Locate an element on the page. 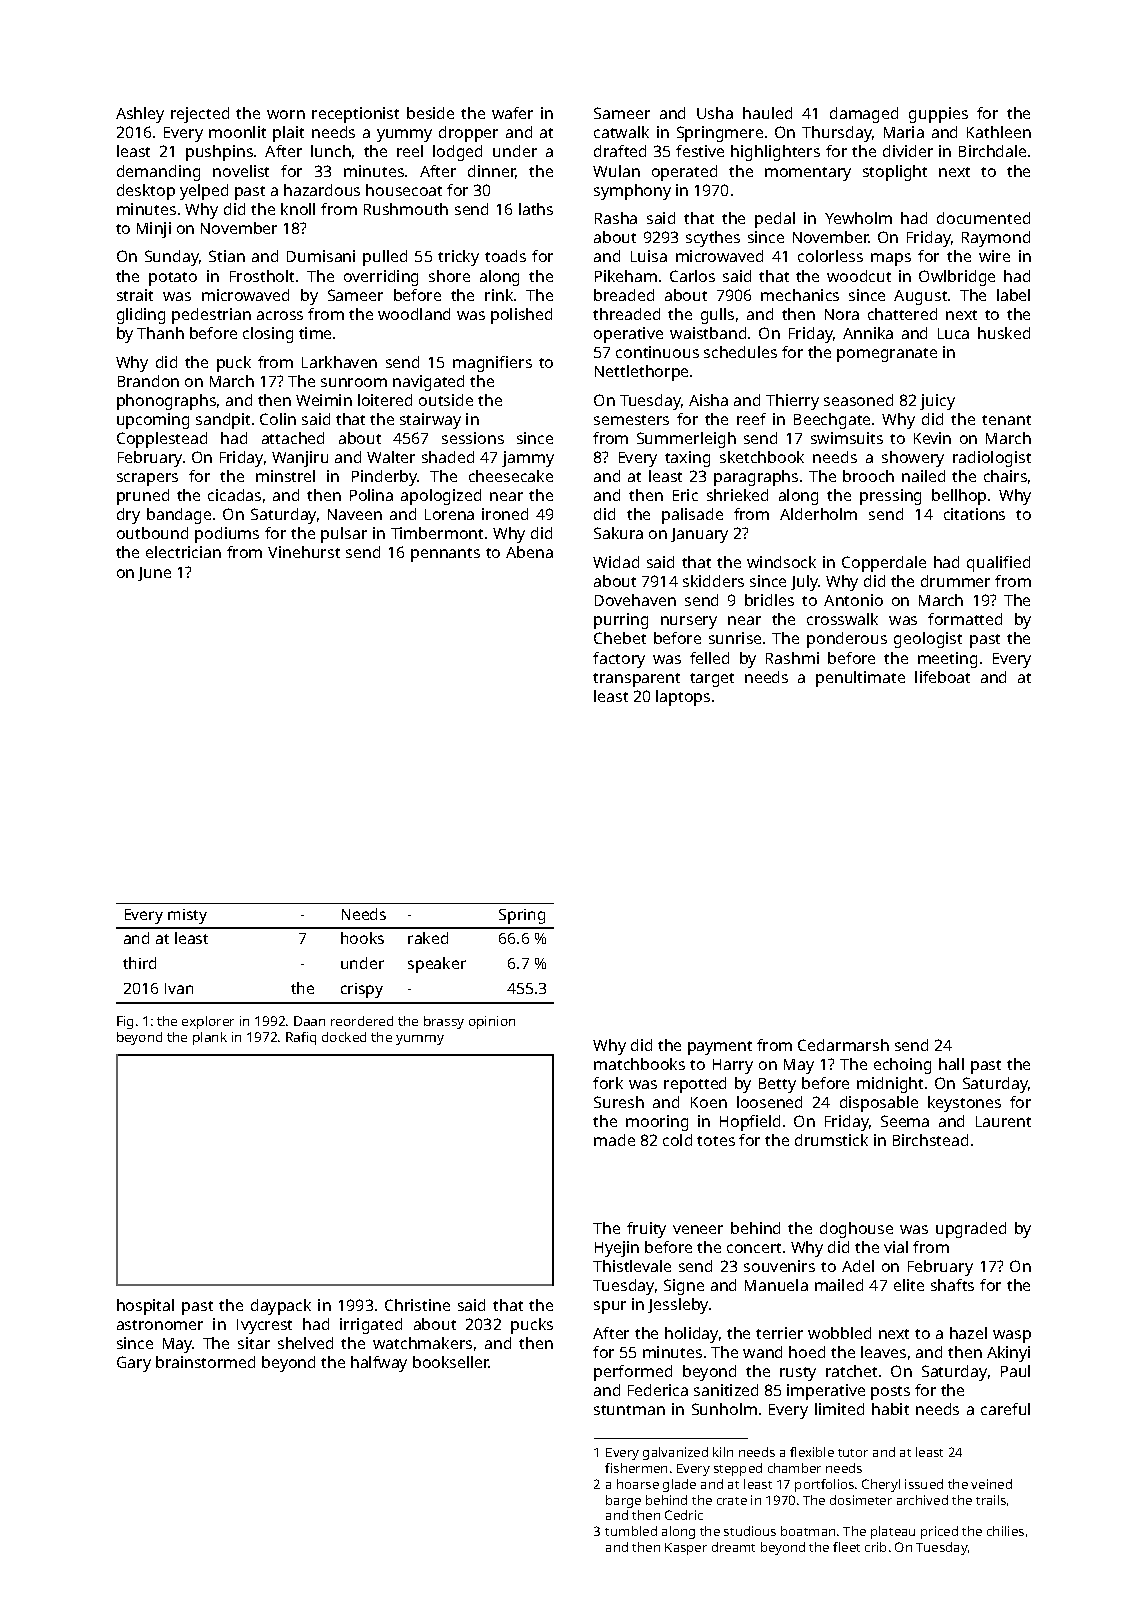 The width and height of the document is (1148, 1624). barge is located at coordinates (623, 1501).
